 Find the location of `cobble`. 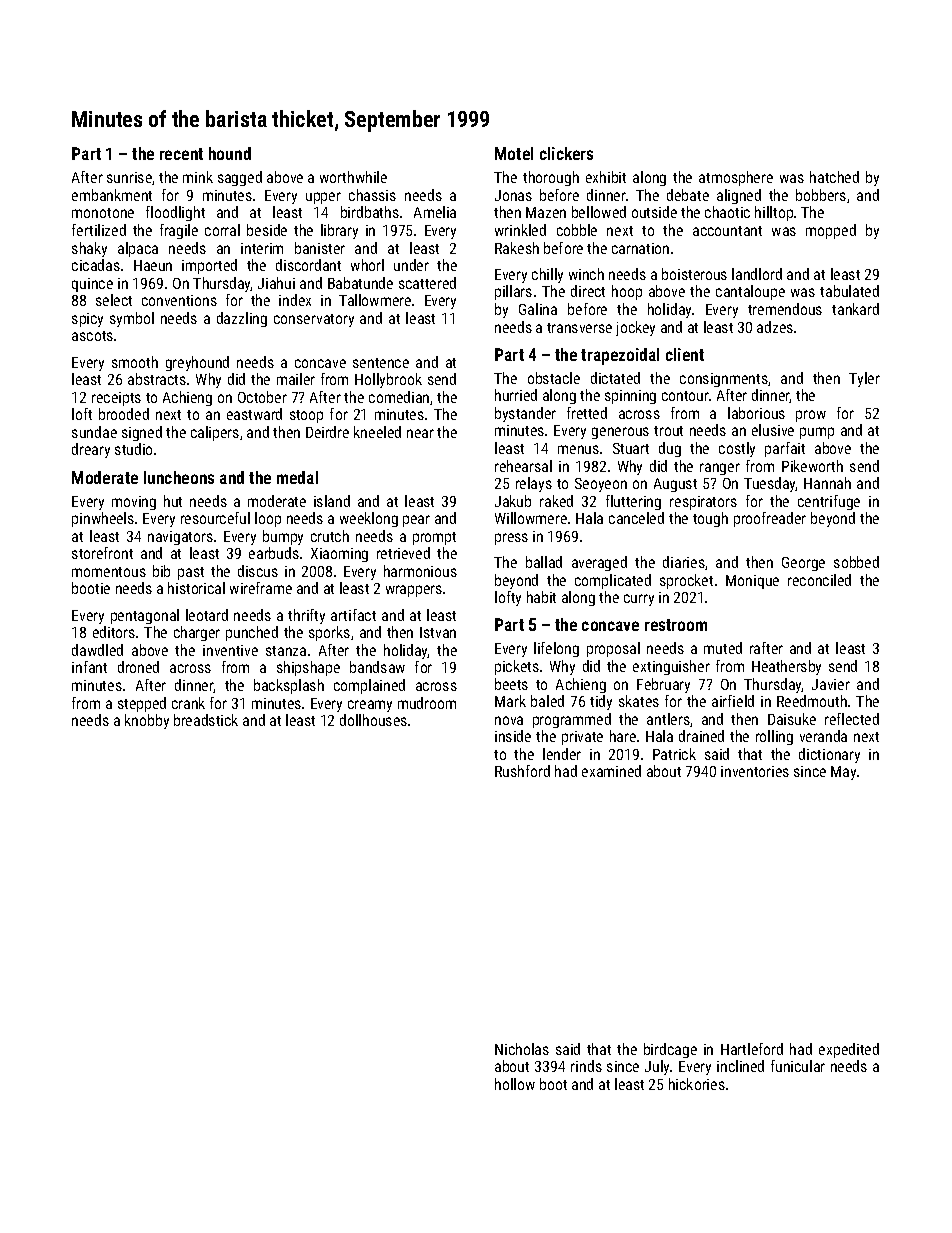

cobble is located at coordinates (577, 230).
